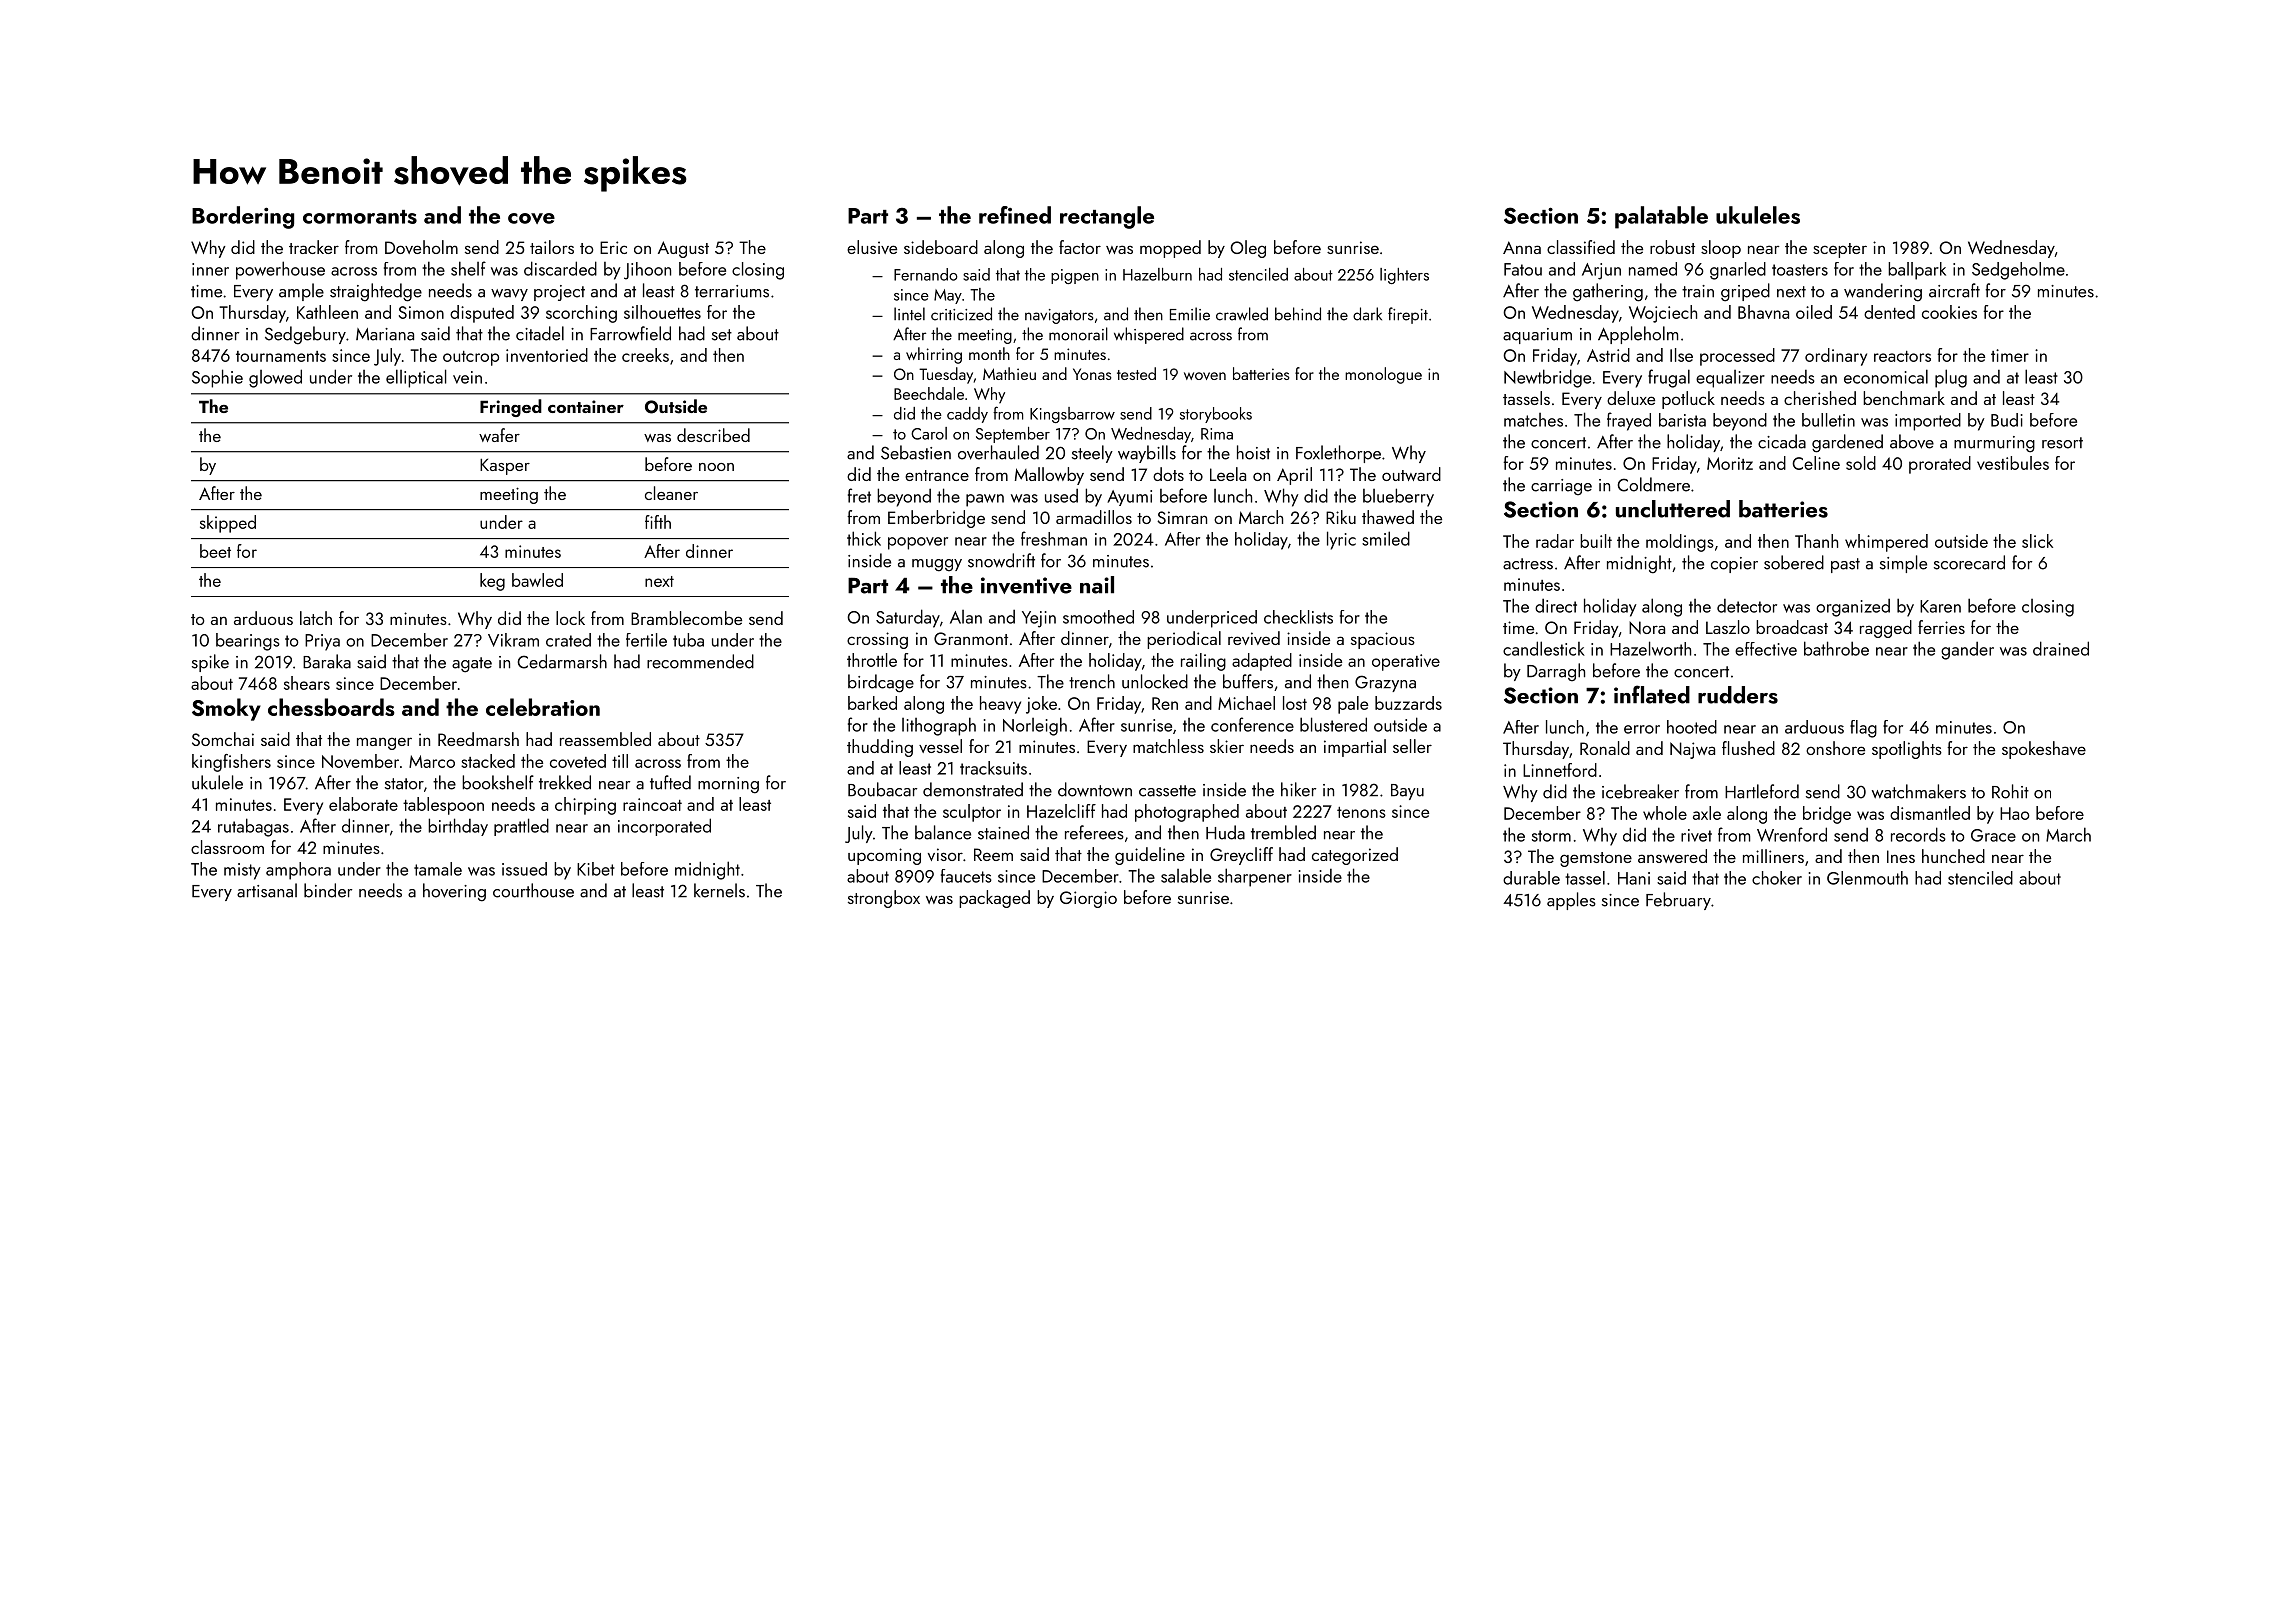  Describe the element at coordinates (215, 551) in the screenshot. I see `beet` at that location.
